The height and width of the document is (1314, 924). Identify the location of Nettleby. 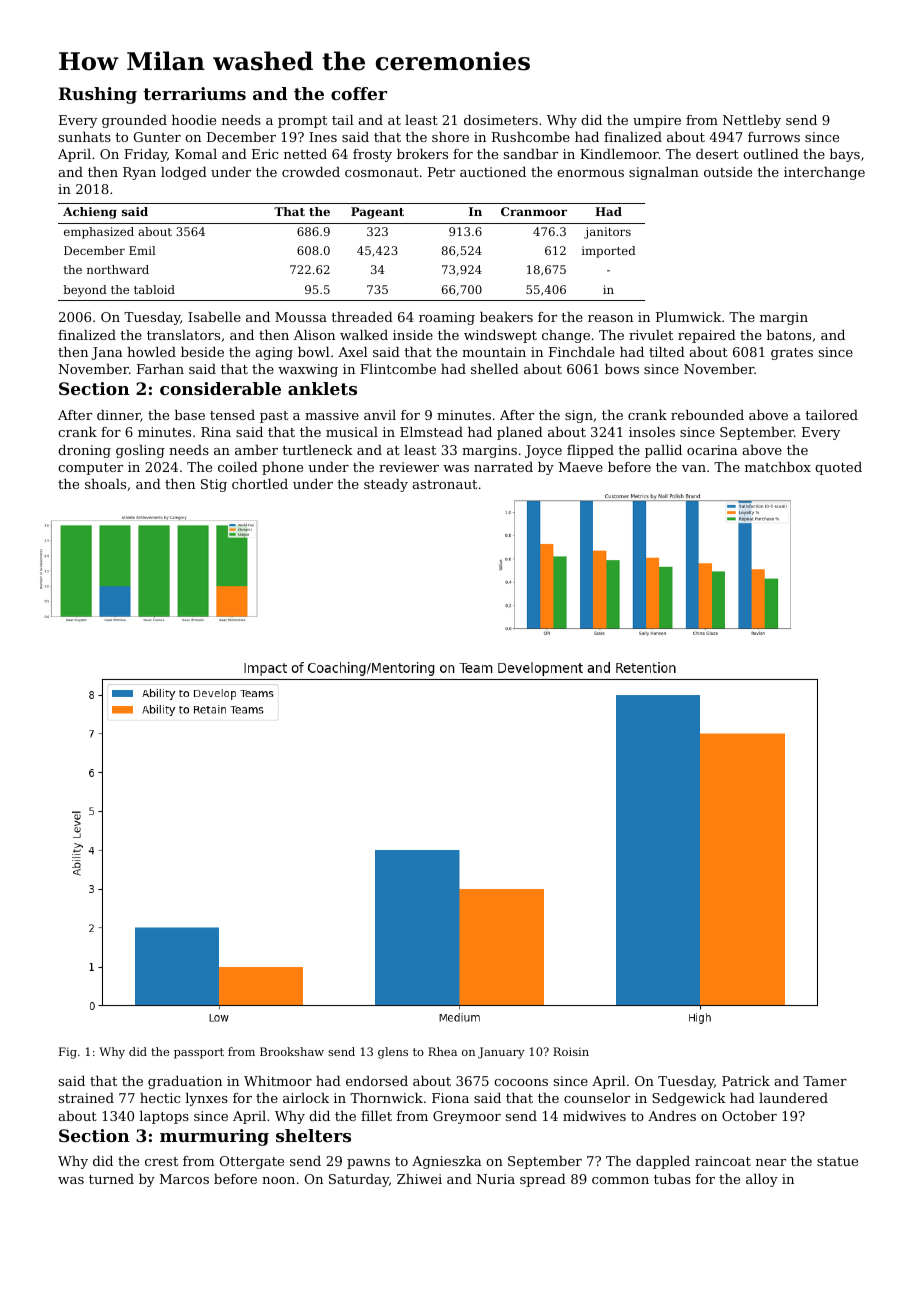
(752, 121).
